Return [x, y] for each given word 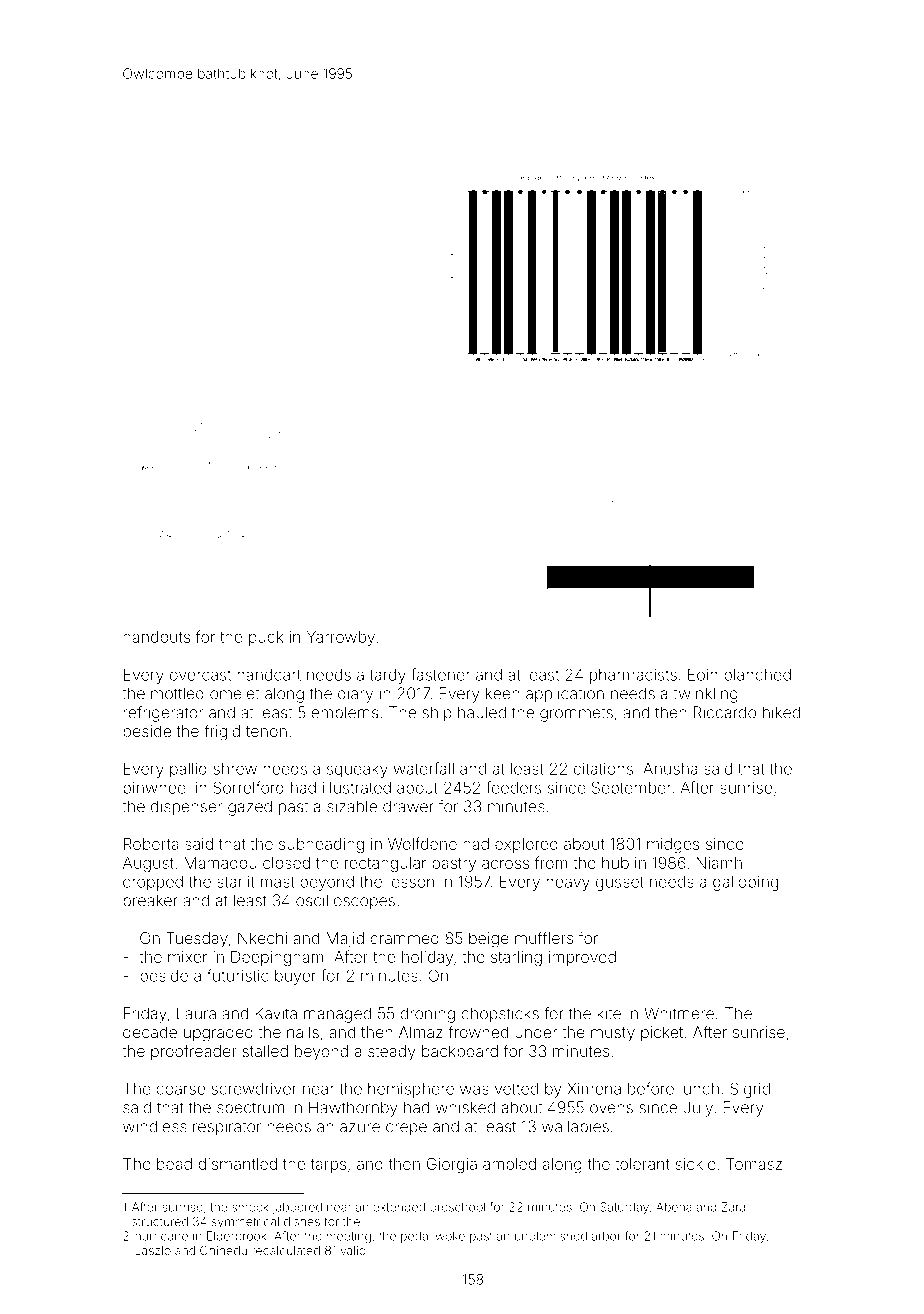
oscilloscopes [345, 902]
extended [399, 1207]
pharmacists [633, 676]
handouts [156, 637]
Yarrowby [341, 638]
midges [673, 845]
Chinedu [223, 1250]
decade [150, 1032]
